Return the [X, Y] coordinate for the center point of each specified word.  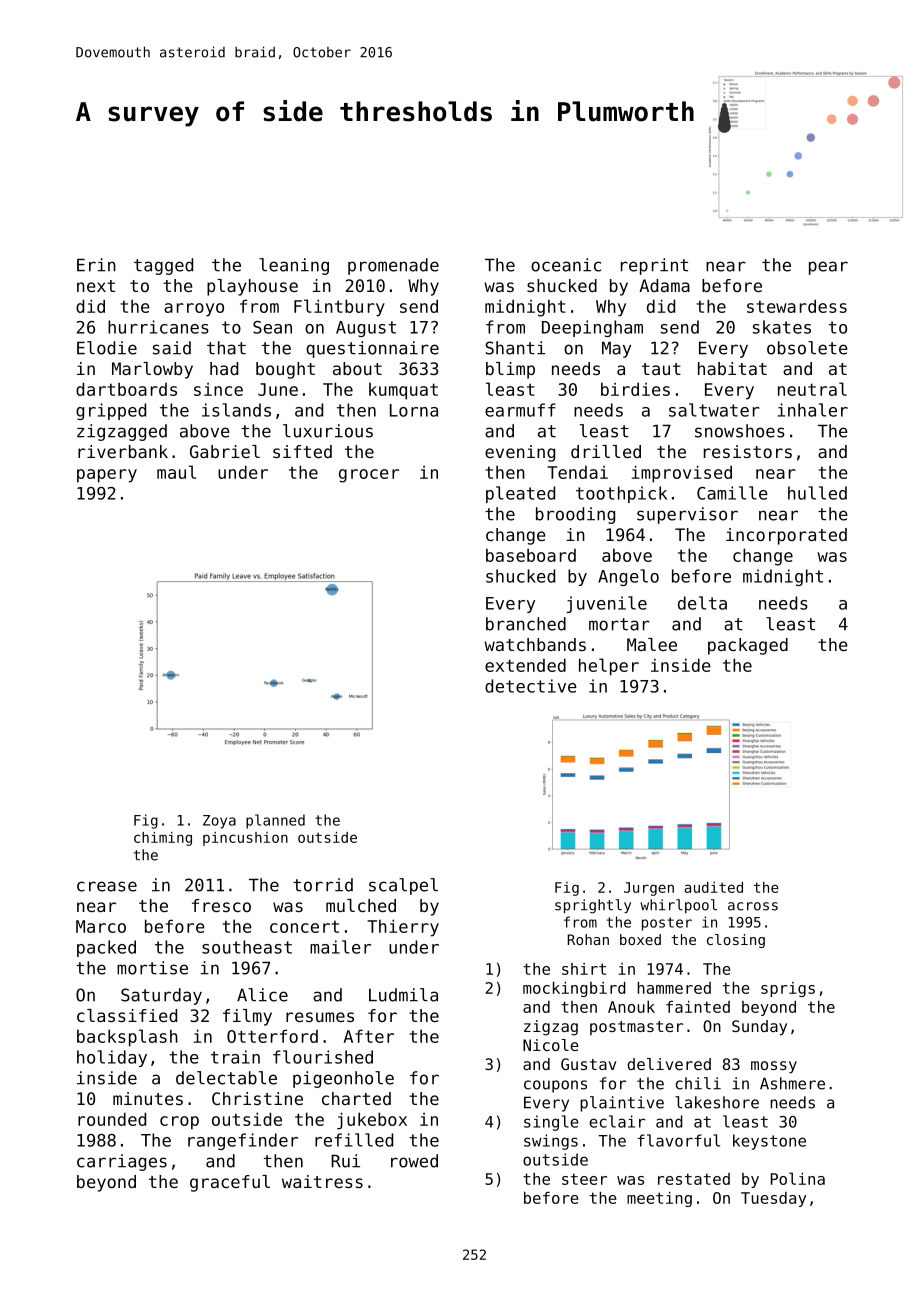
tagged [163, 266]
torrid [323, 885]
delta [702, 603]
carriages [122, 1162]
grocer [369, 476]
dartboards [126, 389]
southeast [247, 947]
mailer [340, 947]
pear [828, 268]
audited [713, 887]
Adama [664, 285]
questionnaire [372, 349]
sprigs [788, 989]
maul [176, 472]
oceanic [566, 265]
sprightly [593, 906]
